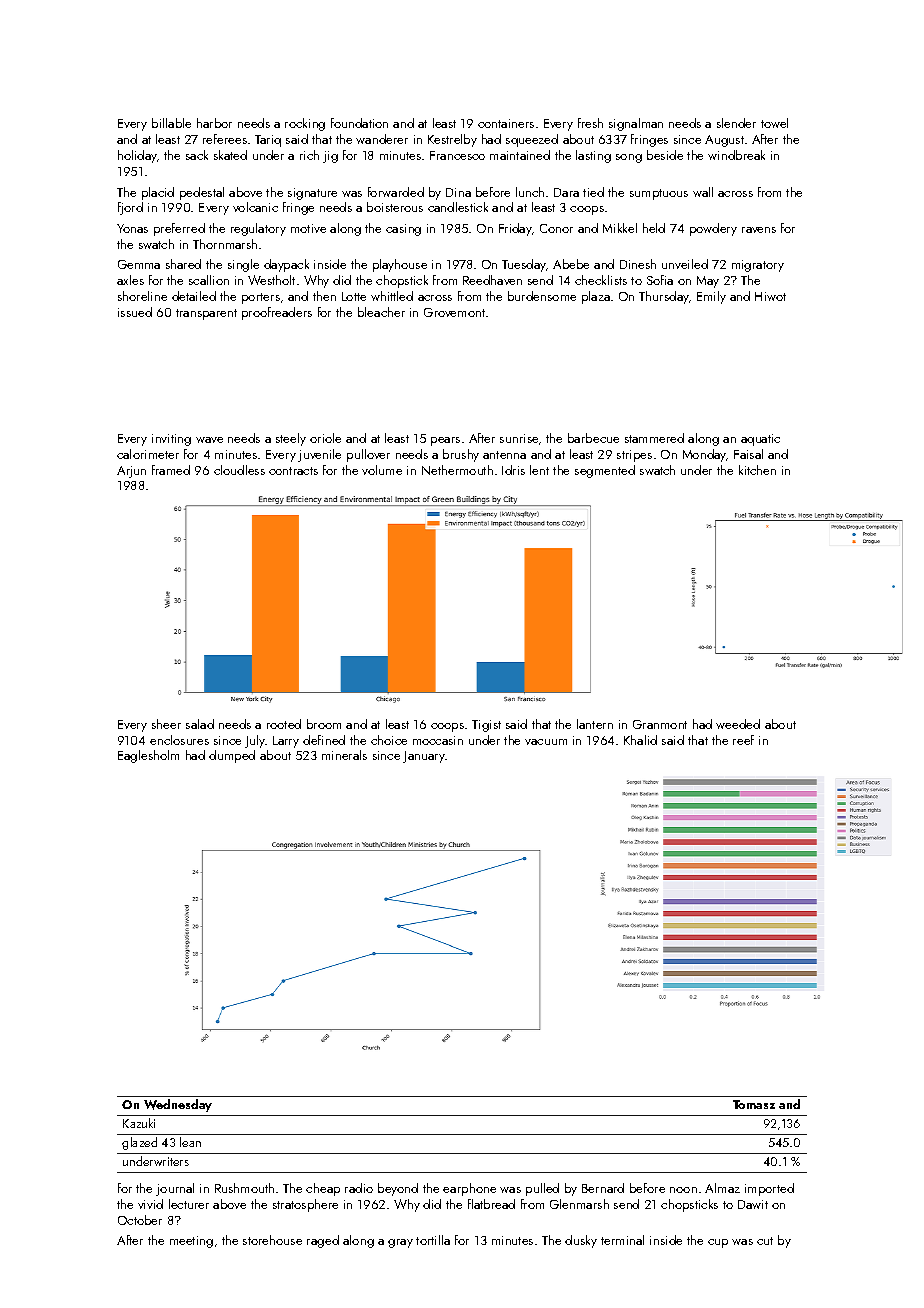 The image size is (924, 1308). I want to click on foundation, so click(359, 123).
